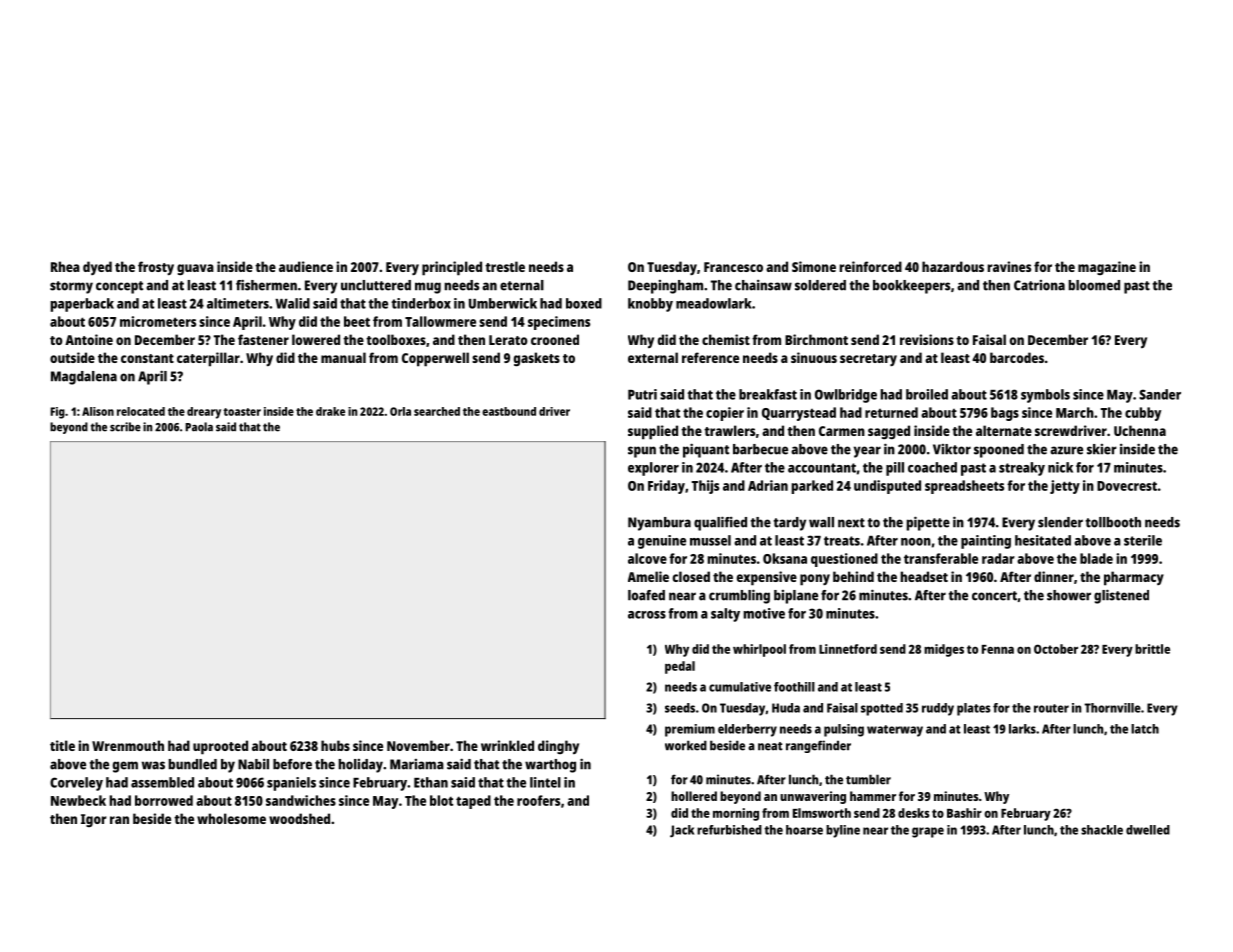 Image resolution: width=1233 pixels, height=952 pixels. Describe the element at coordinates (473, 802) in the screenshot. I see `taped` at that location.
